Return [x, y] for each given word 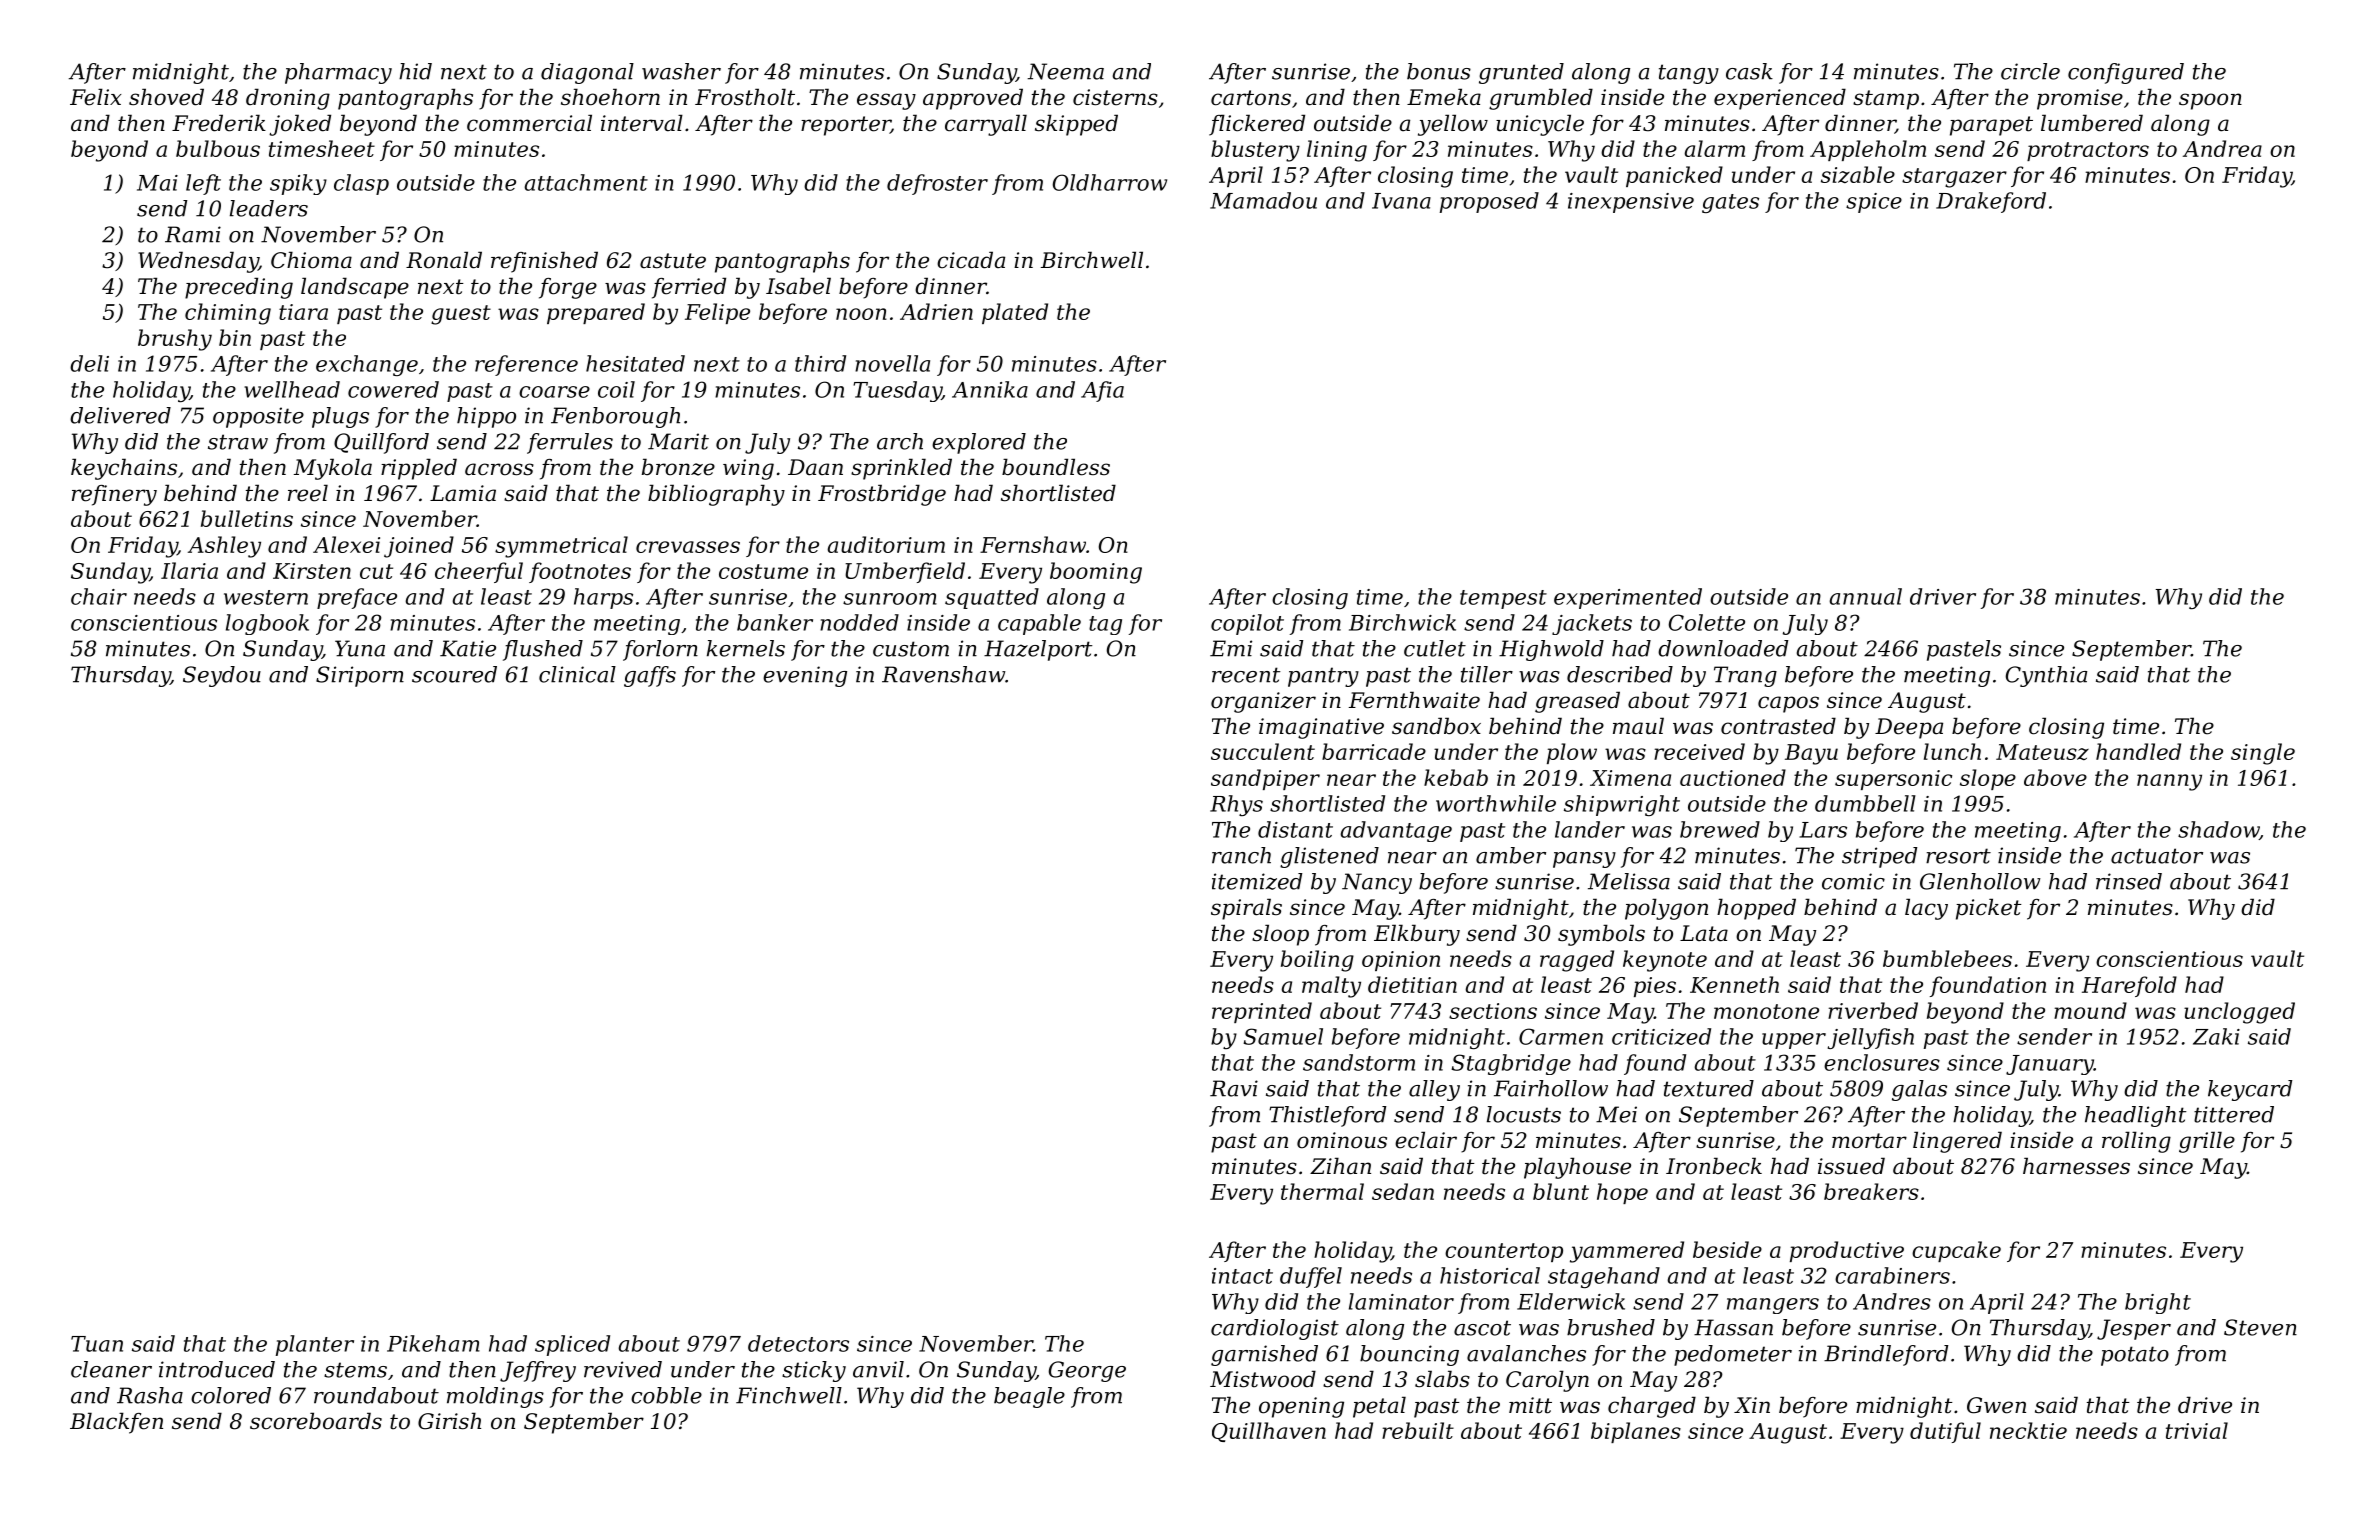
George [1087, 1371]
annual [1865, 596]
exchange [367, 365]
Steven [2260, 1327]
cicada [971, 260]
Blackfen [116, 1423]
